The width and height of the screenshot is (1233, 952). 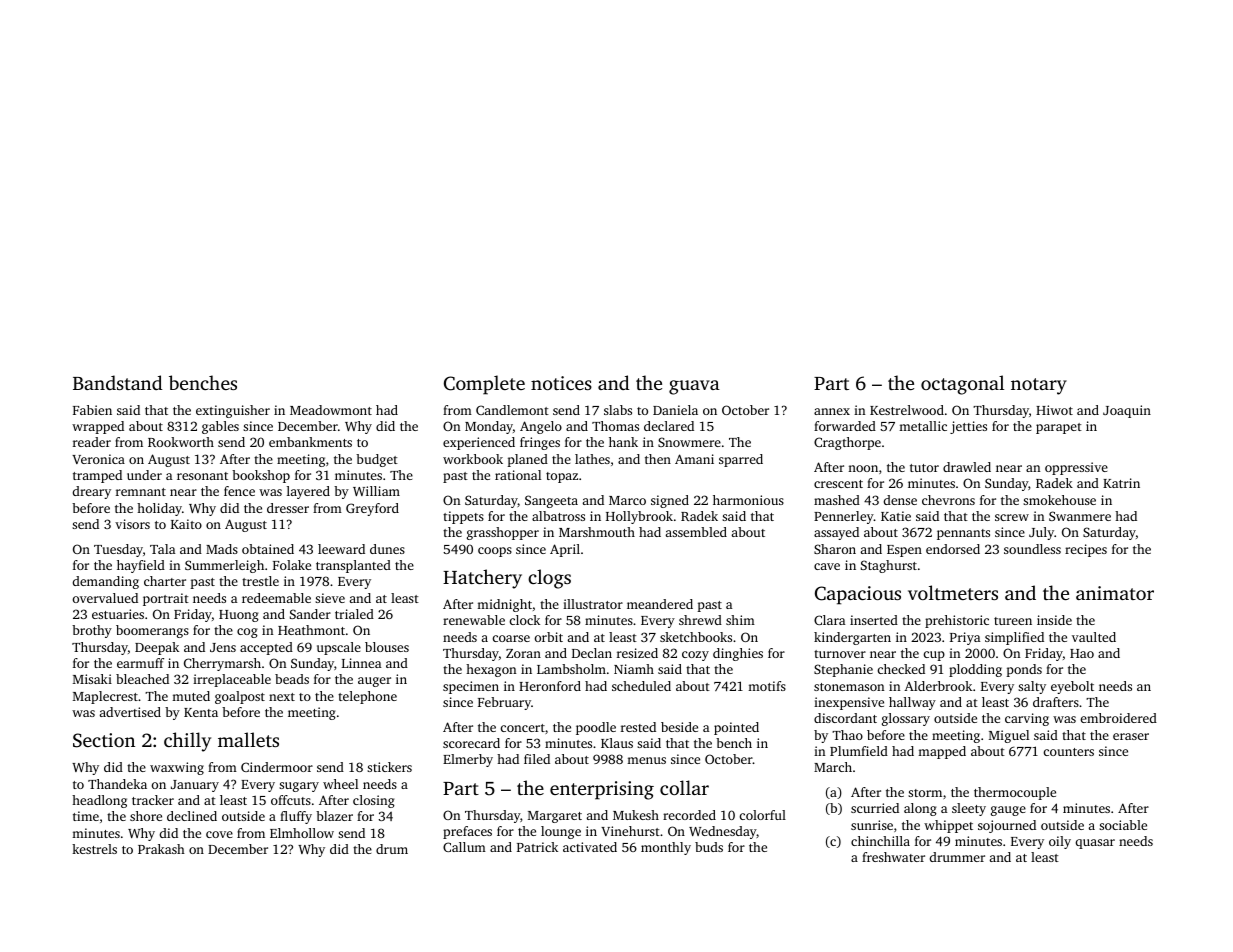 What do you see at coordinates (1095, 844) in the screenshot?
I see `quasar` at bounding box center [1095, 844].
